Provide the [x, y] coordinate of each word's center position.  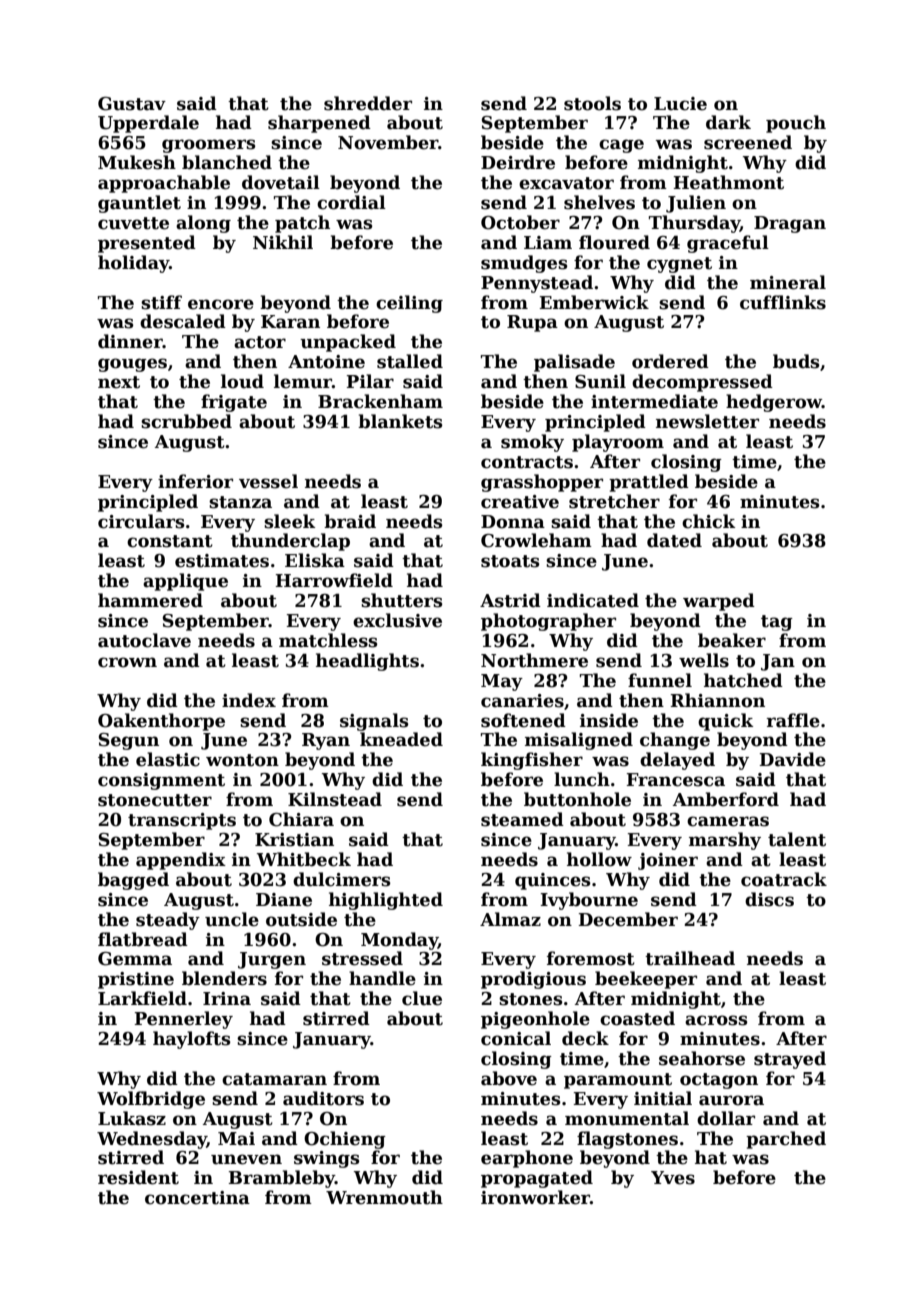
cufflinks [783, 302]
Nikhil [283, 242]
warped [719, 602]
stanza [240, 502]
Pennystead [537, 284]
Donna [513, 522]
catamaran [274, 1079]
